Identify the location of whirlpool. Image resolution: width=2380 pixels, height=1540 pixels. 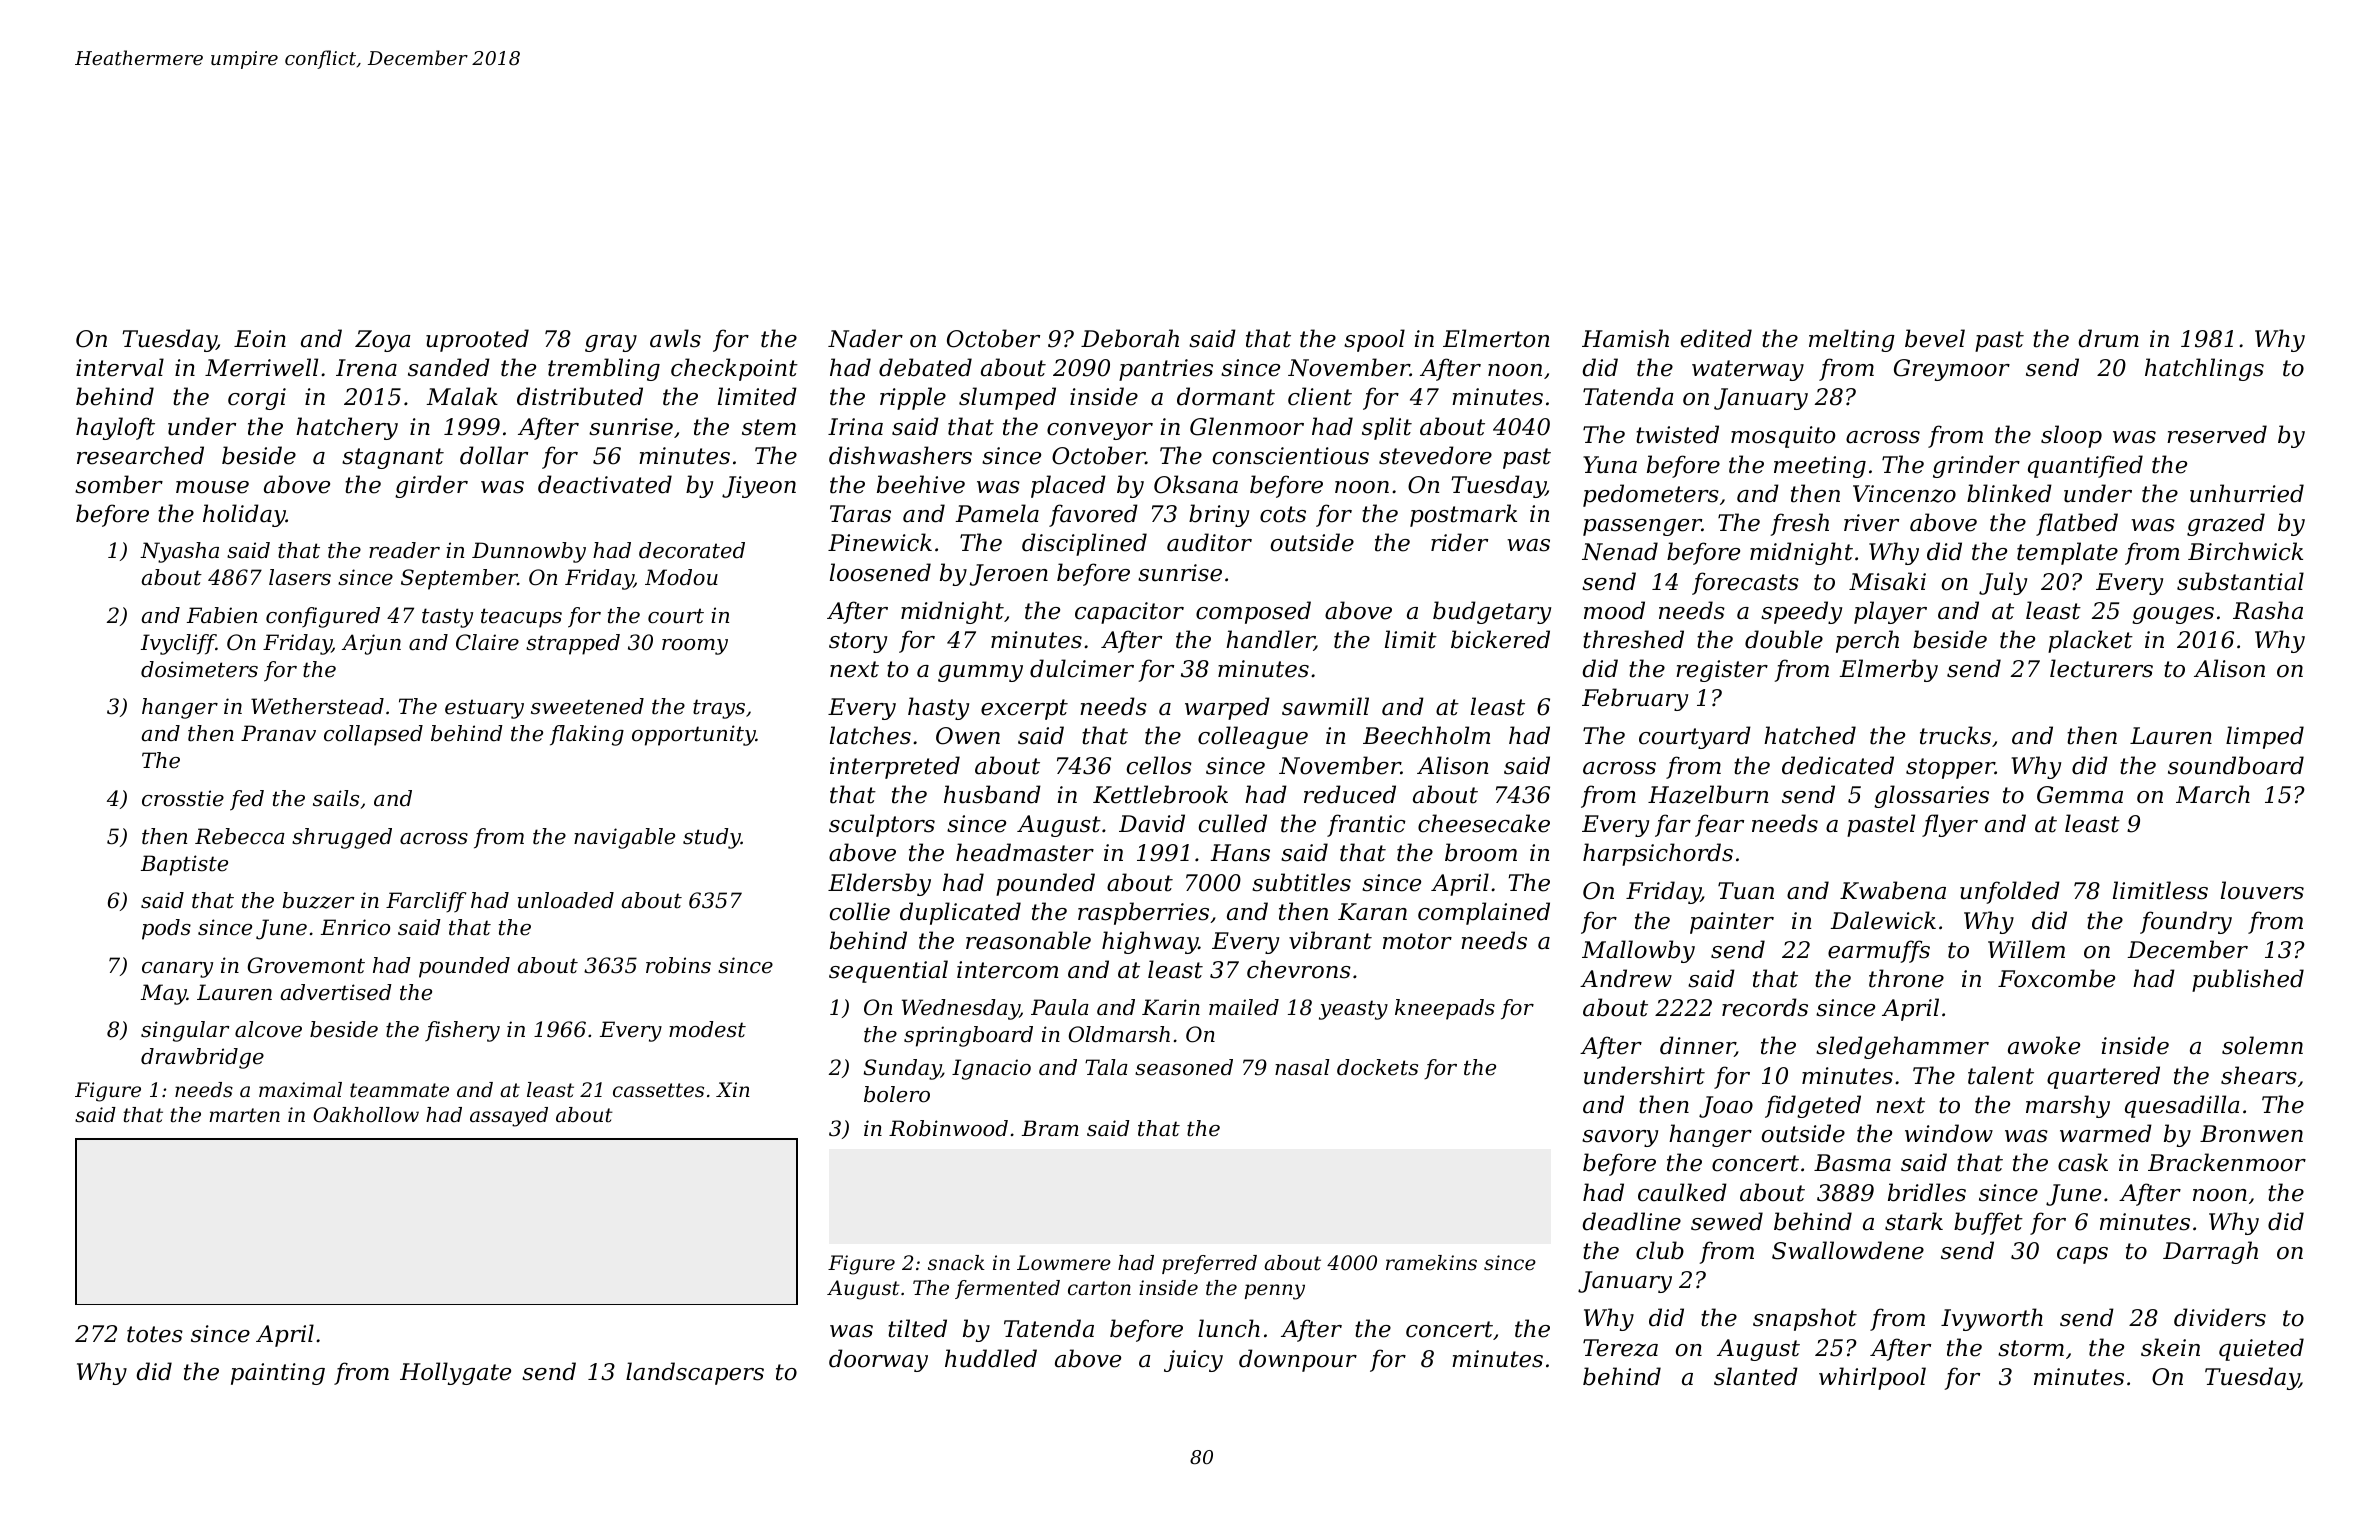
(1872, 1378).
